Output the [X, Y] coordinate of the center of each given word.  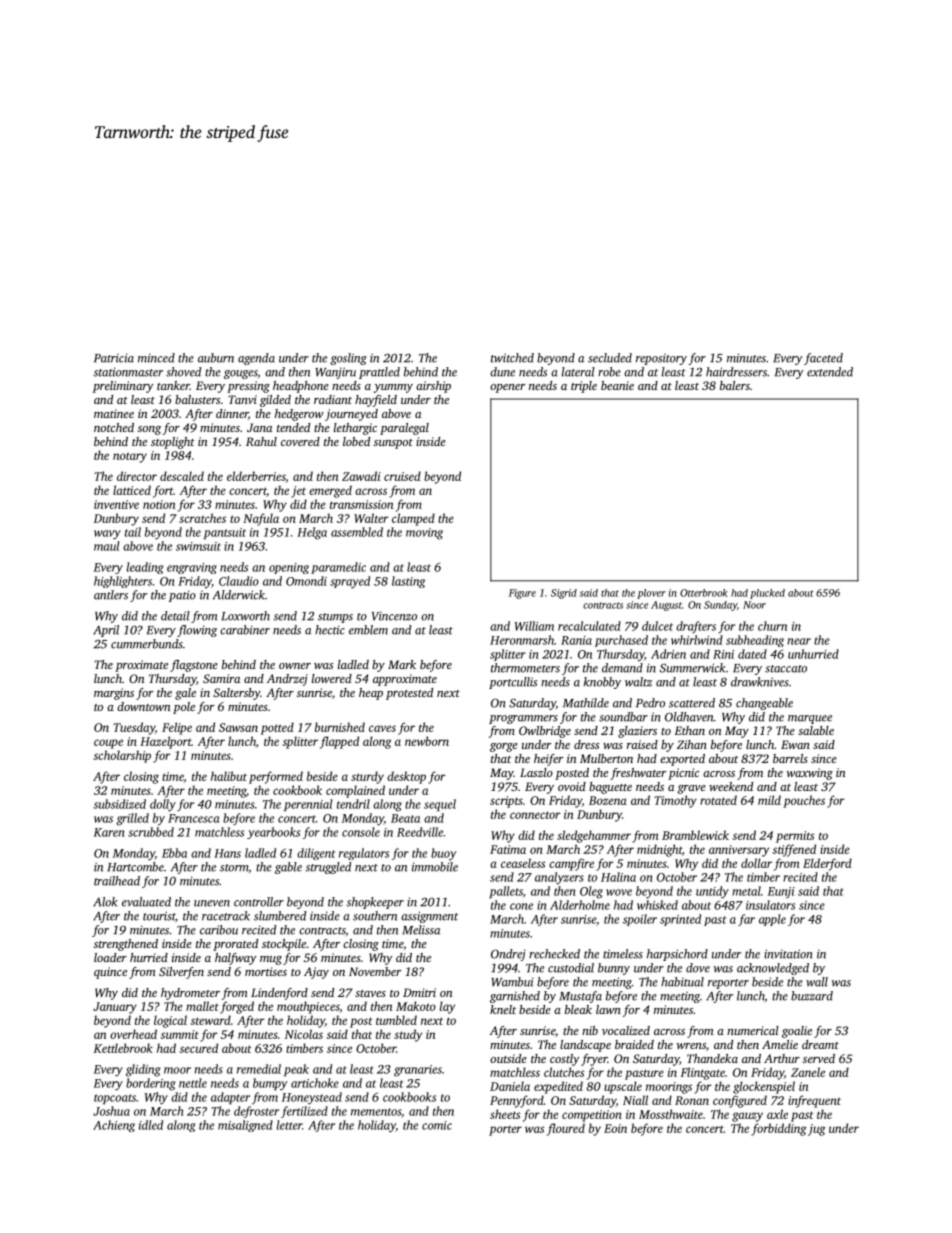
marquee [810, 719]
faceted [823, 359]
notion [159, 504]
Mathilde [586, 703]
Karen [109, 832]
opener [508, 388]
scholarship [122, 756]
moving [424, 534]
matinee [114, 413]
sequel [440, 805]
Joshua [111, 1111]
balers [735, 385]
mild [769, 800]
